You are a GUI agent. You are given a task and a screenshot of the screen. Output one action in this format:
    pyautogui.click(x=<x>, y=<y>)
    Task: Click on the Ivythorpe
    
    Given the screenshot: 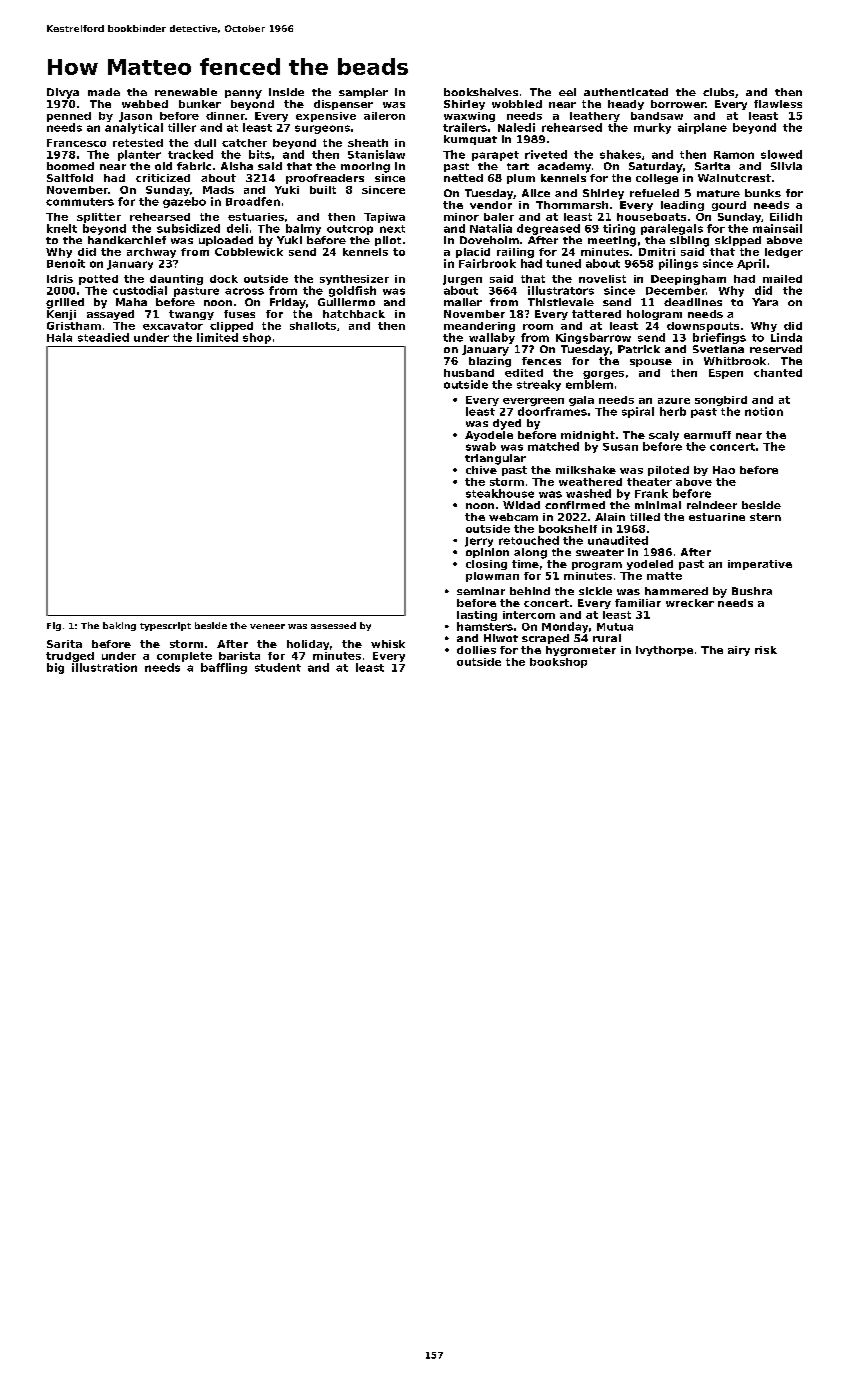 What is the action you would take?
    pyautogui.click(x=664, y=651)
